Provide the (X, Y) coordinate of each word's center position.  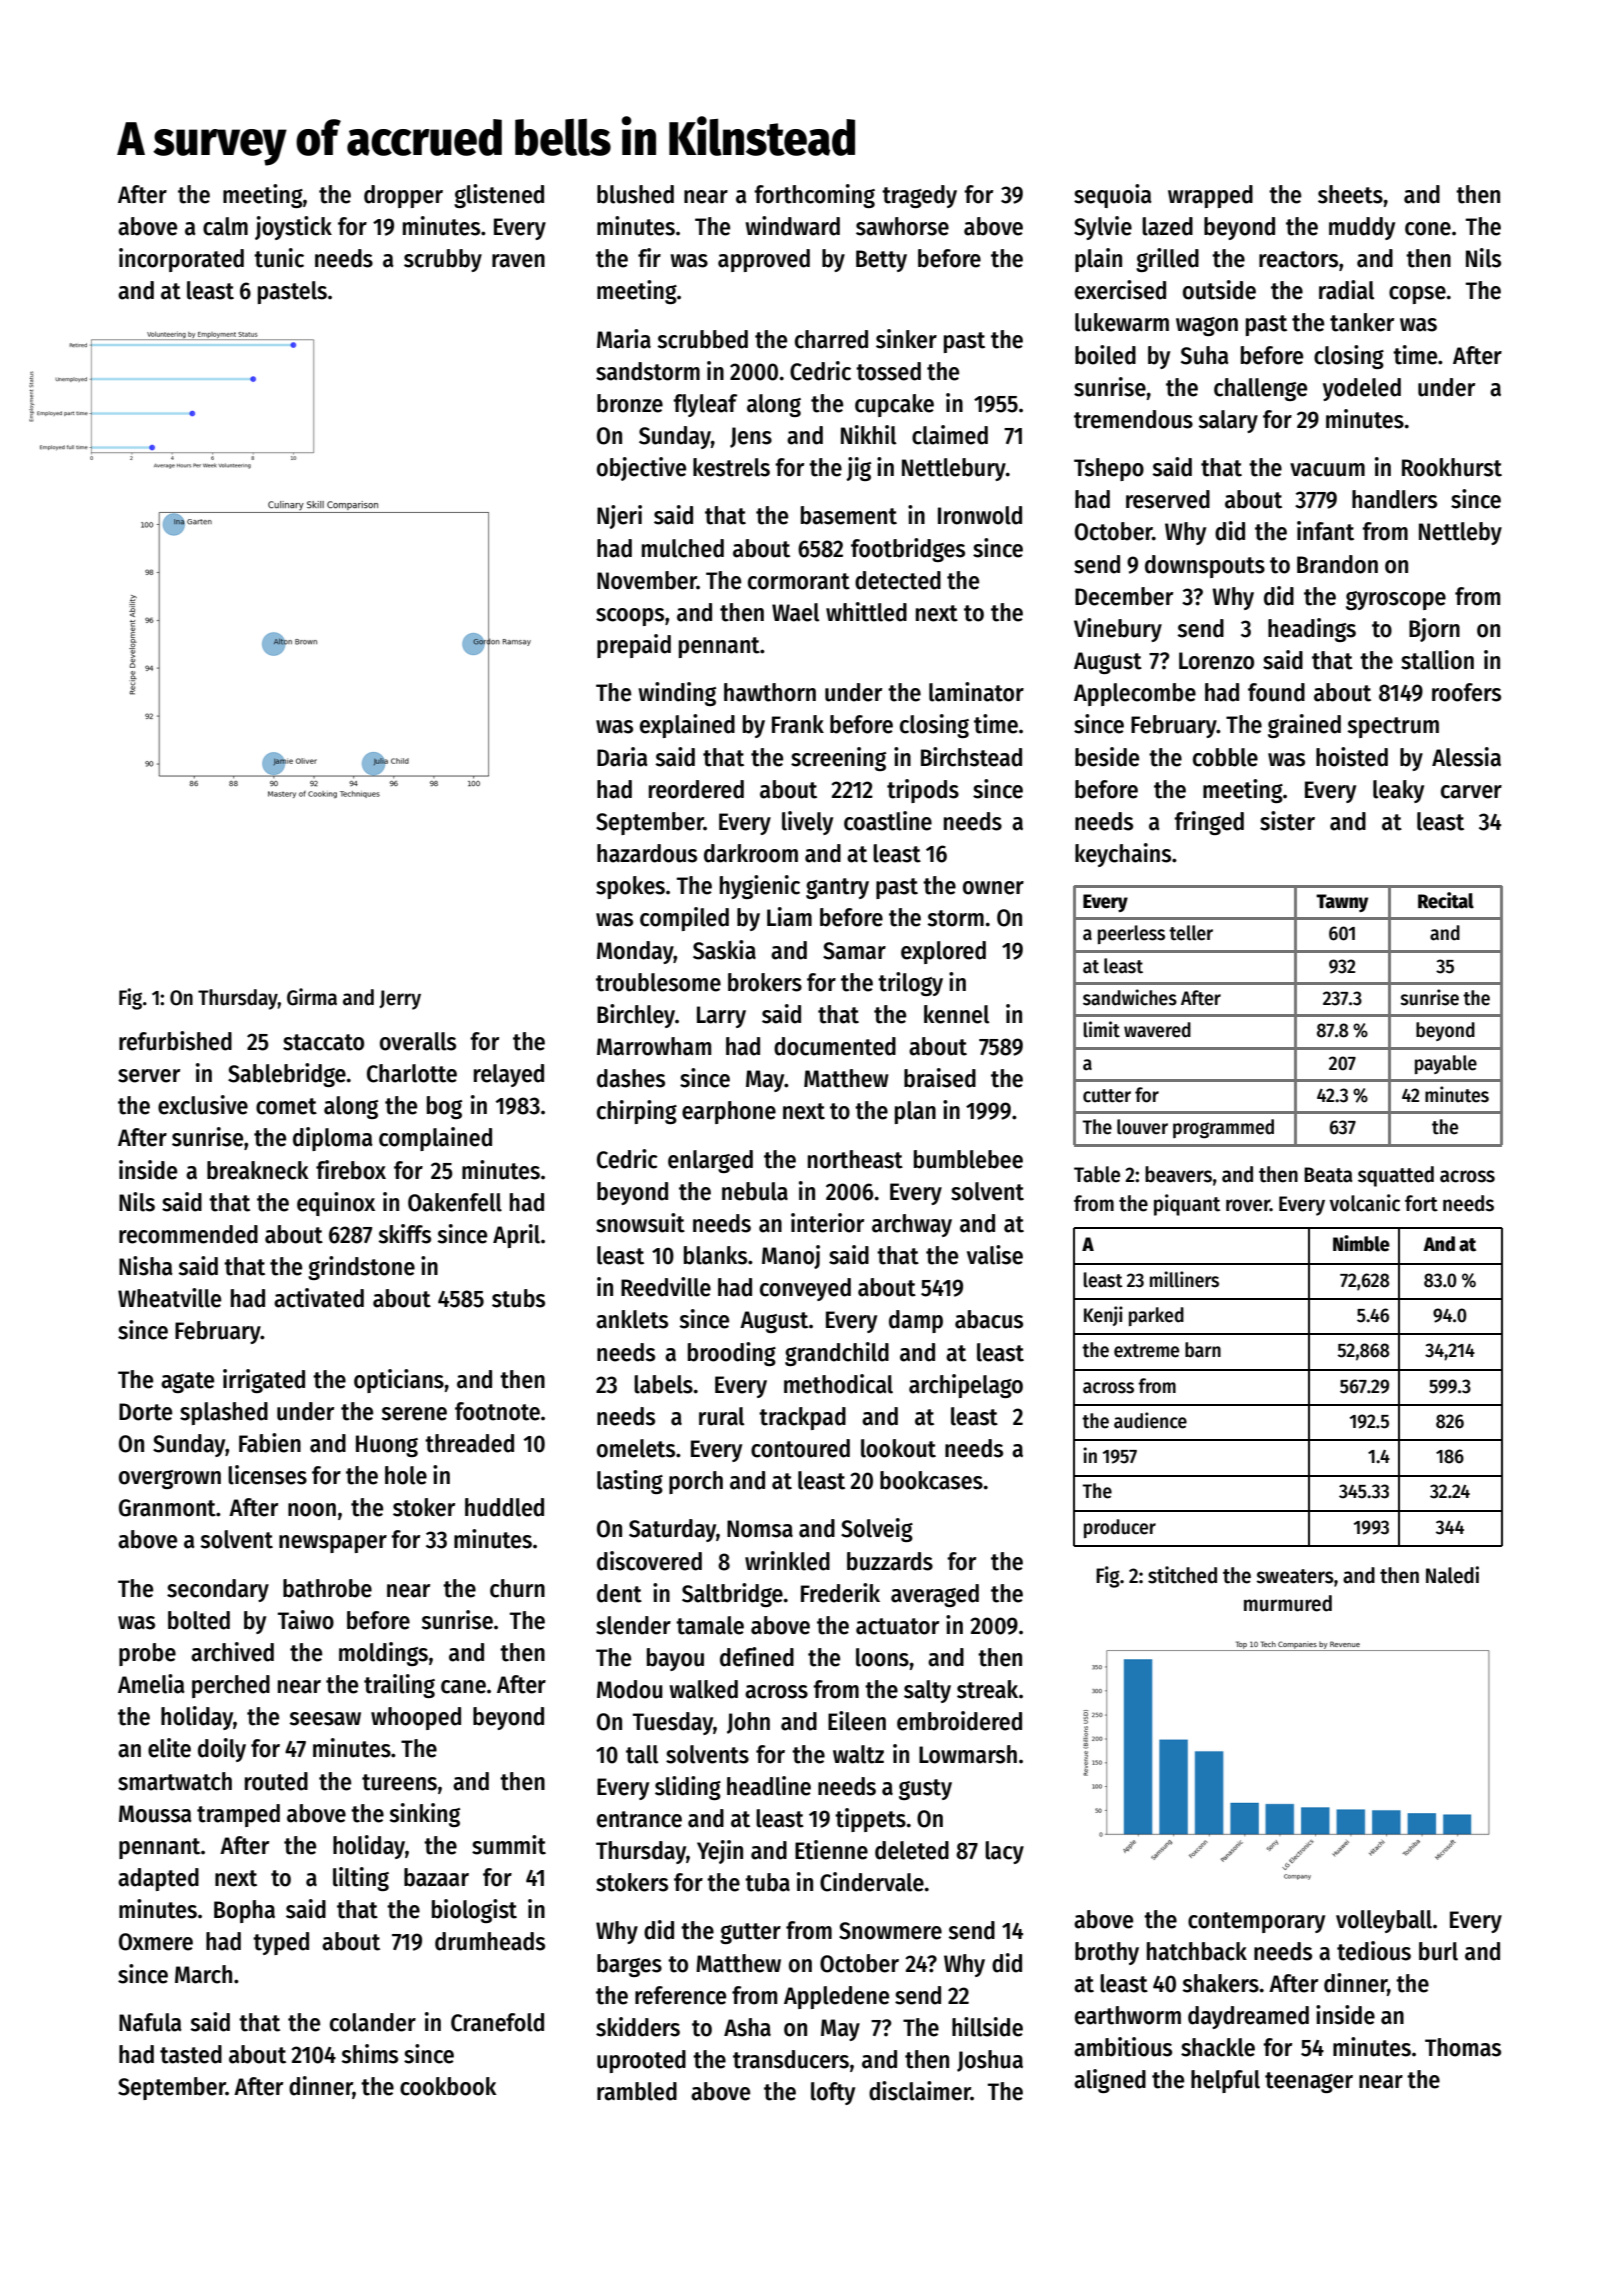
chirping (637, 1112)
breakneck (258, 1170)
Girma (312, 997)
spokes (630, 887)
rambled (637, 2091)
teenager (1309, 2082)
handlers (1394, 499)
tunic (279, 258)
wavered (1157, 1030)
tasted (191, 2054)
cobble (1225, 757)
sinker (906, 339)
